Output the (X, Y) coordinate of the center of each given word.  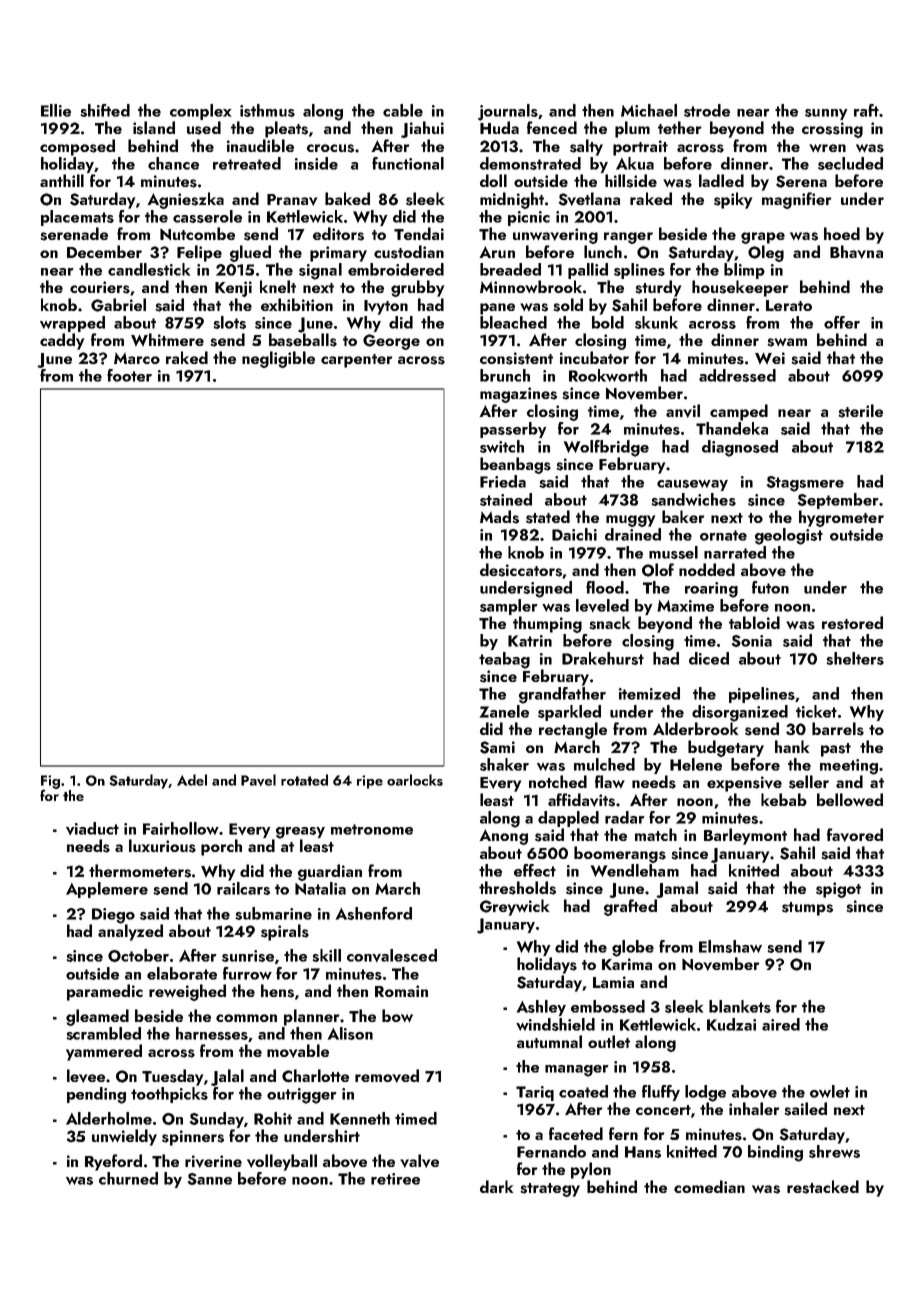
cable (403, 110)
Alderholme (109, 1118)
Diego (113, 916)
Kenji (233, 289)
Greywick (514, 907)
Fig (50, 782)
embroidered (396, 269)
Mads (499, 517)
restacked (823, 1187)
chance (173, 163)
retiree (395, 1179)
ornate (723, 535)
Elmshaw (730, 946)
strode (707, 110)
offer (842, 322)
